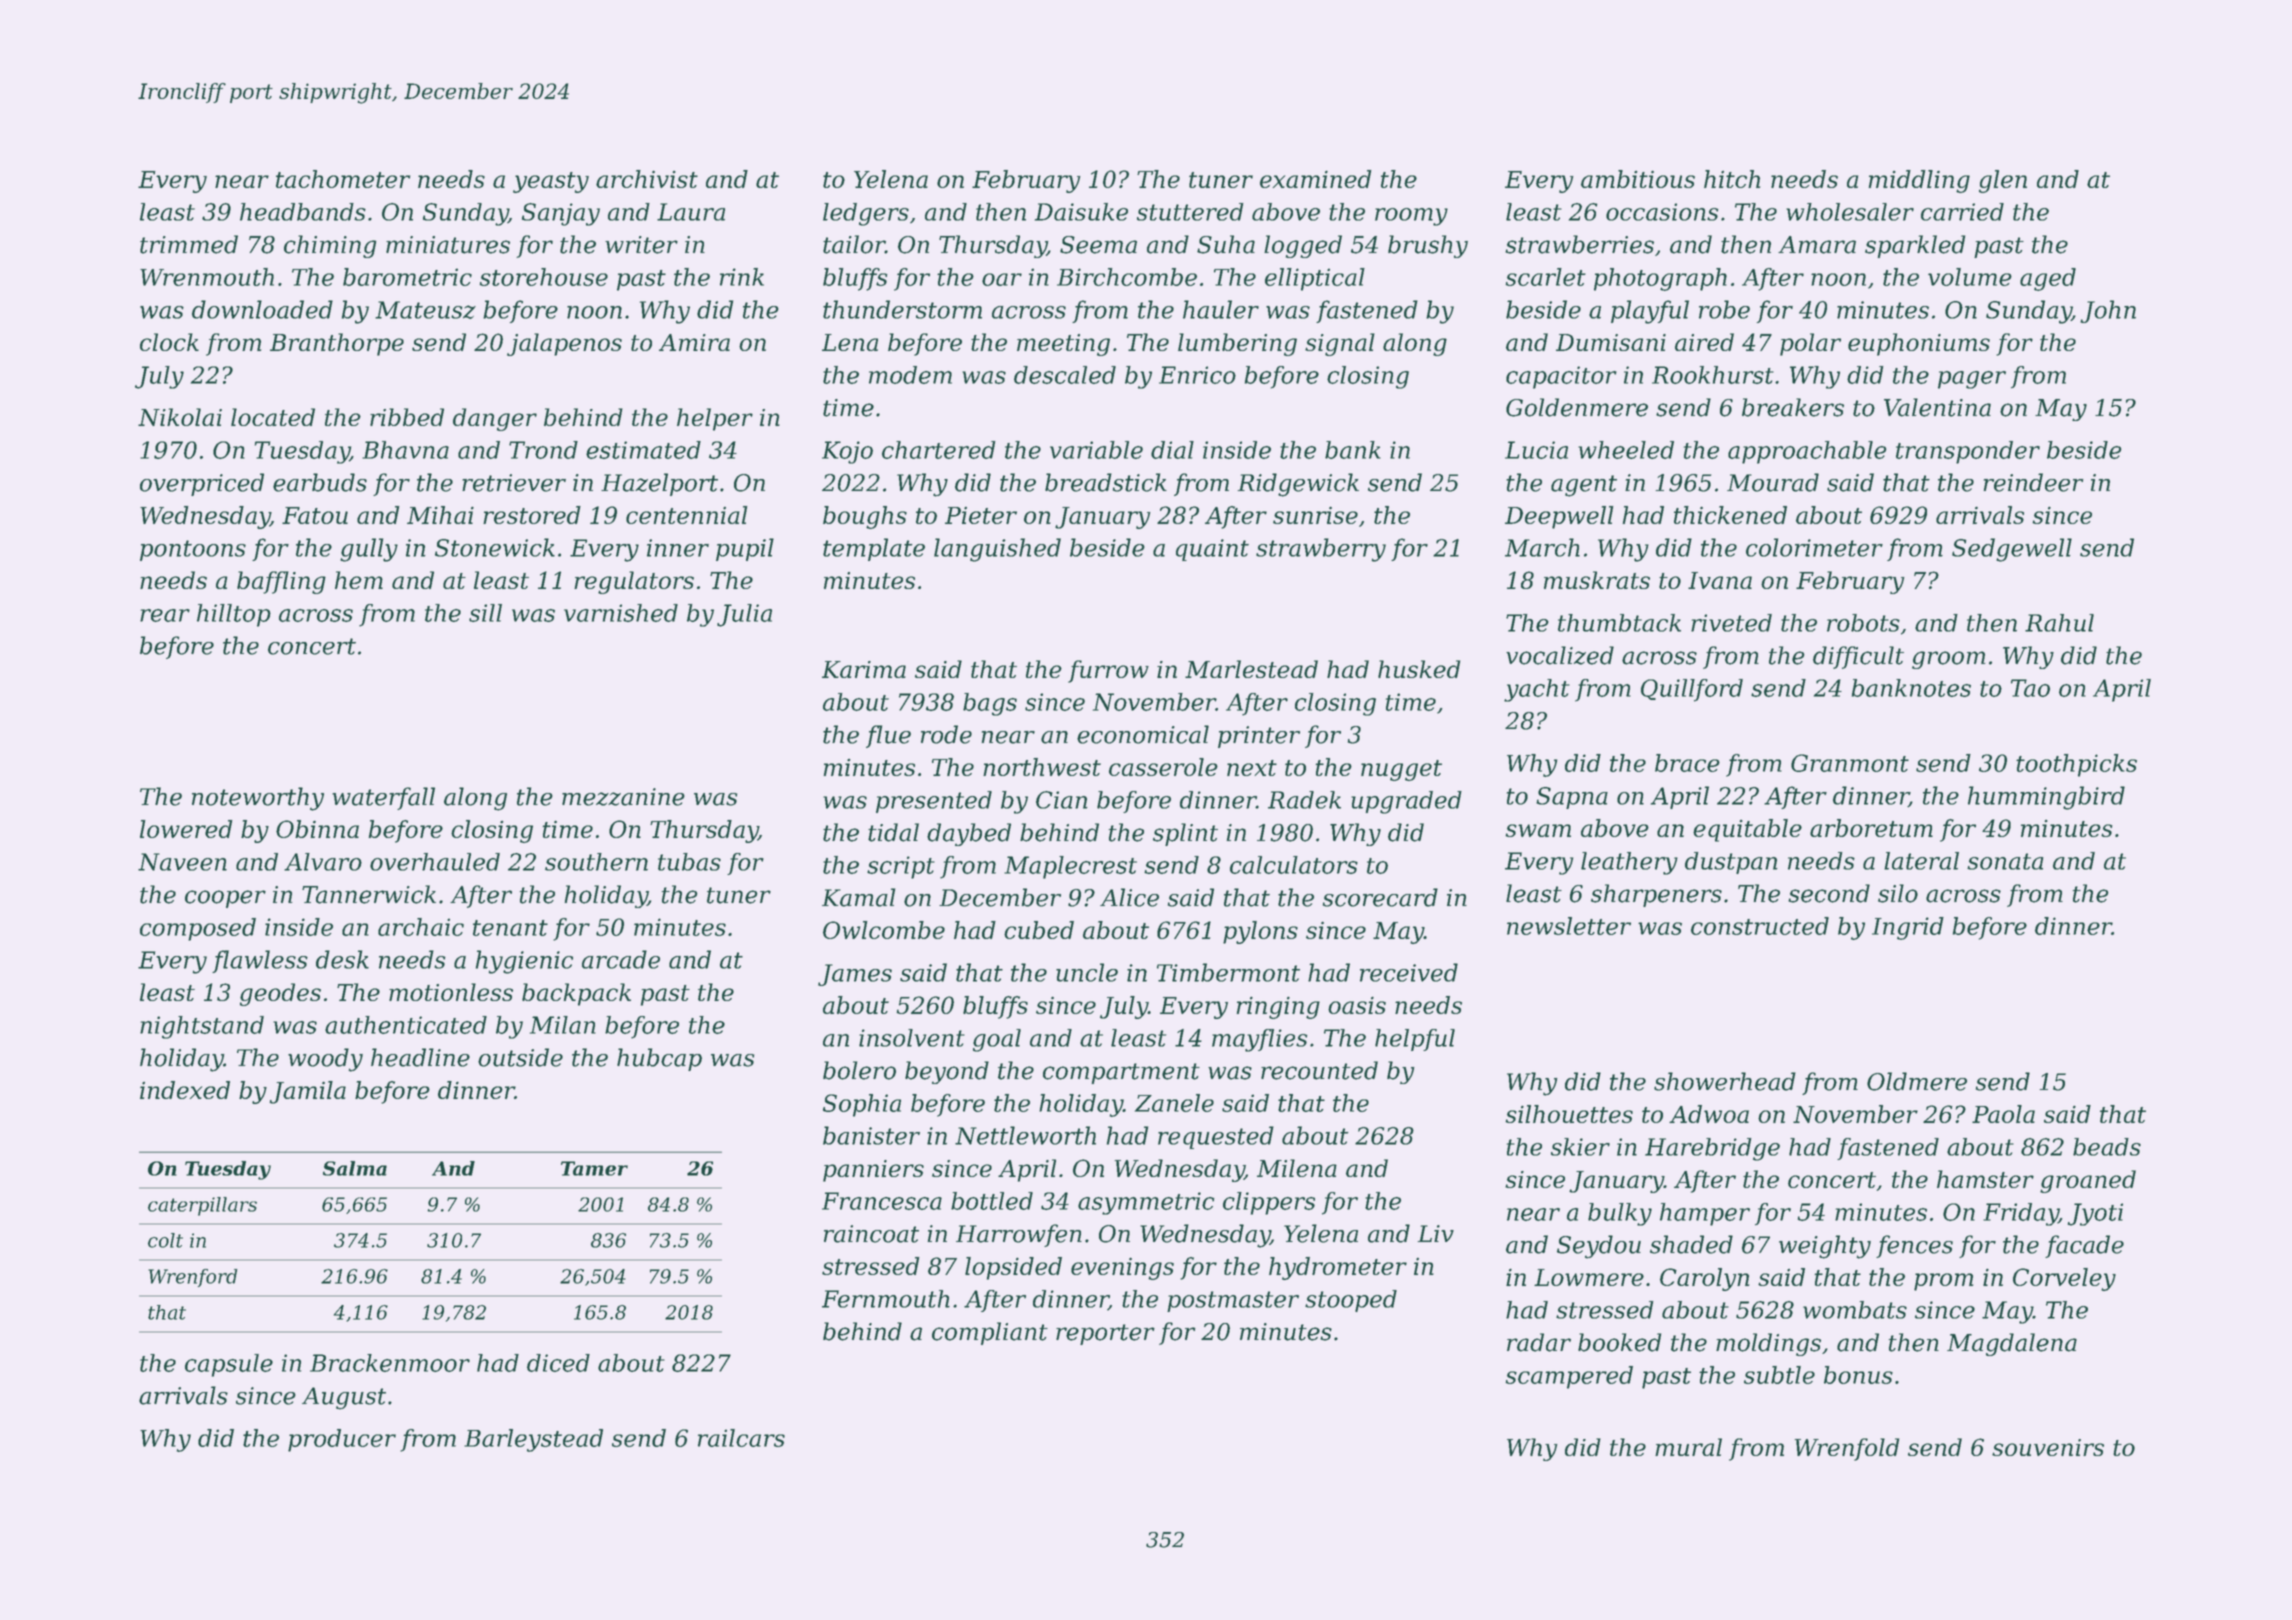 The width and height of the page is (2292, 1620). What do you see at coordinates (1081, 212) in the page?
I see `Daisuke` at bounding box center [1081, 212].
